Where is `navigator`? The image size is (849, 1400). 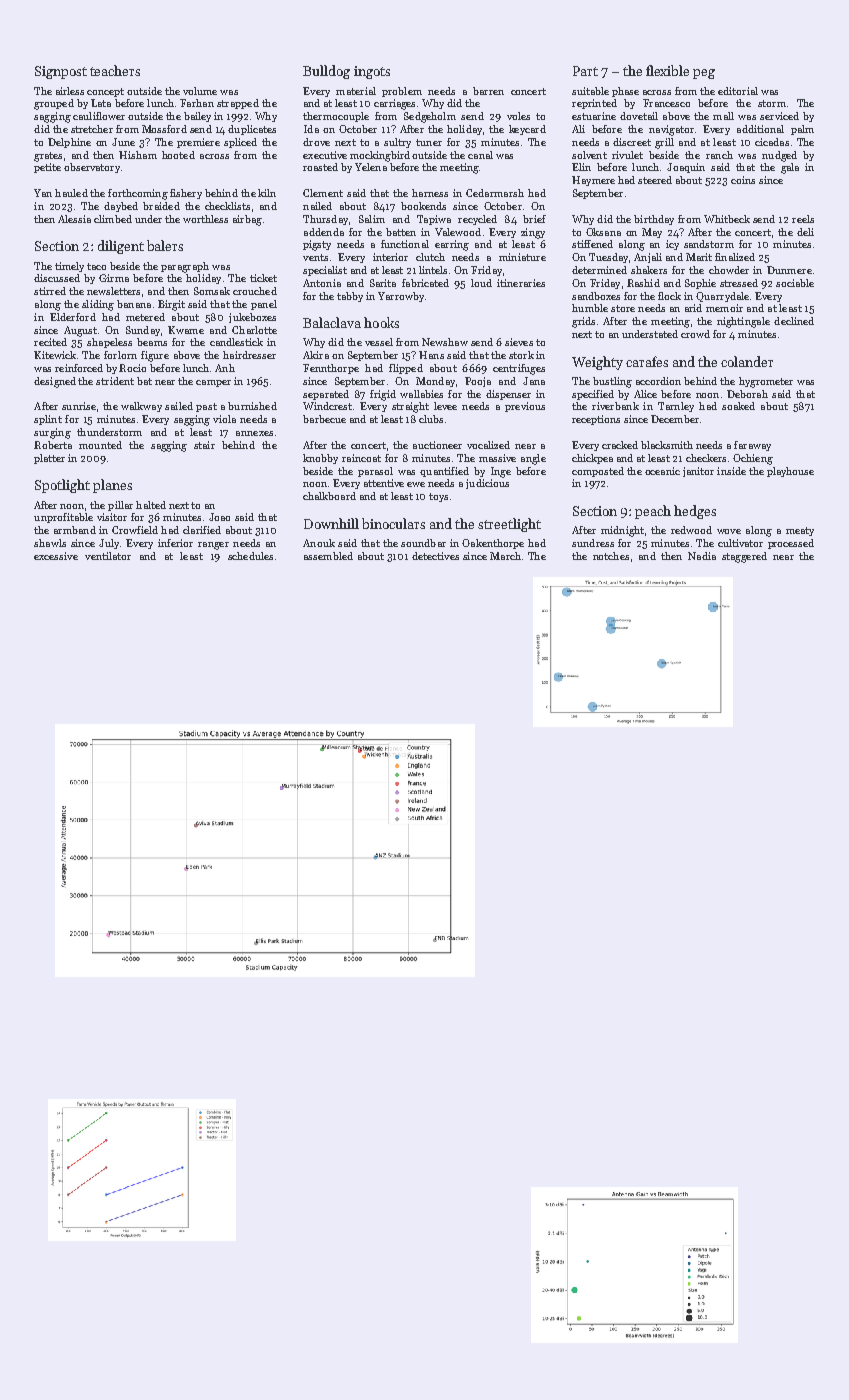
navigator is located at coordinates (671, 130).
